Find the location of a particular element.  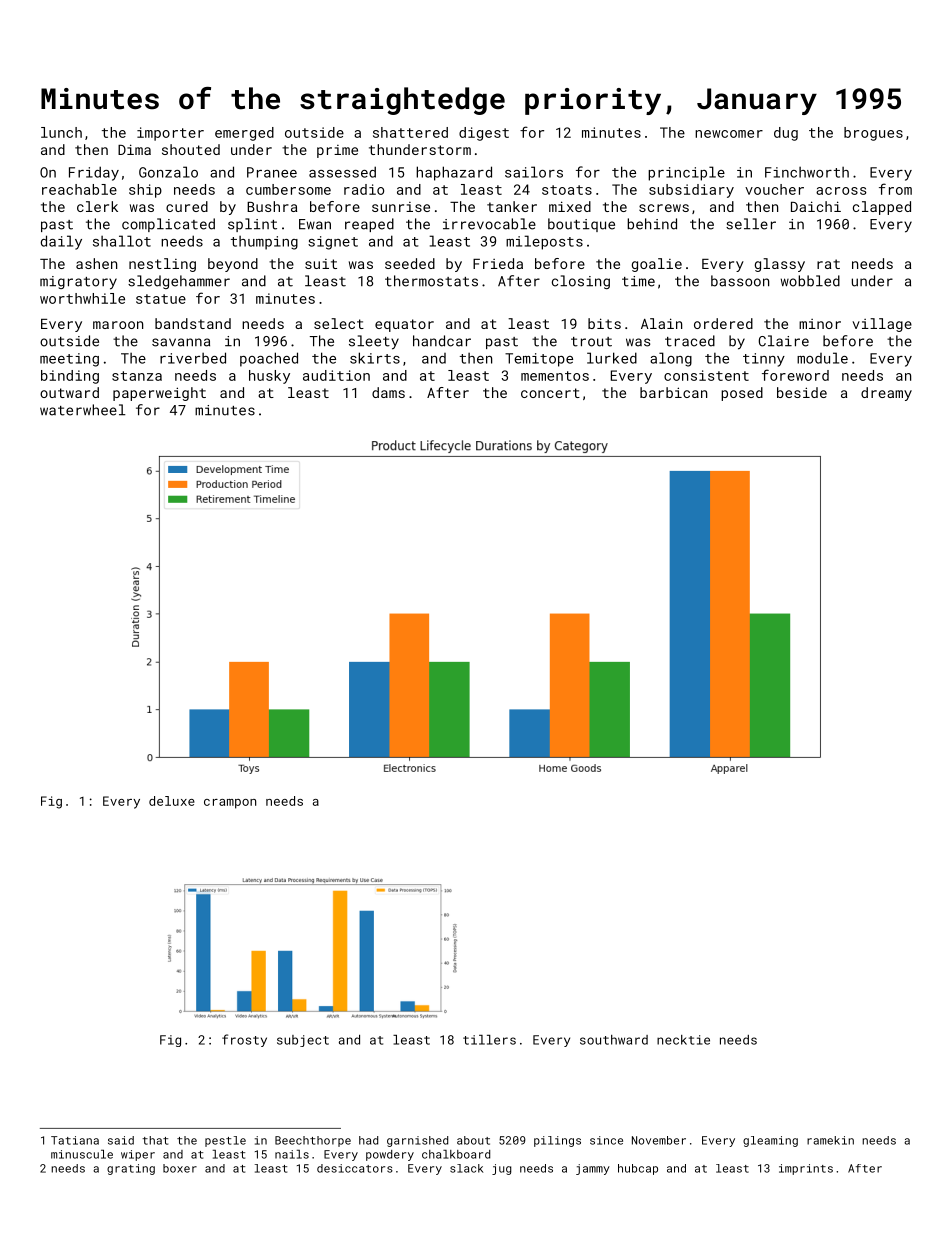

said is located at coordinates (121, 1140).
